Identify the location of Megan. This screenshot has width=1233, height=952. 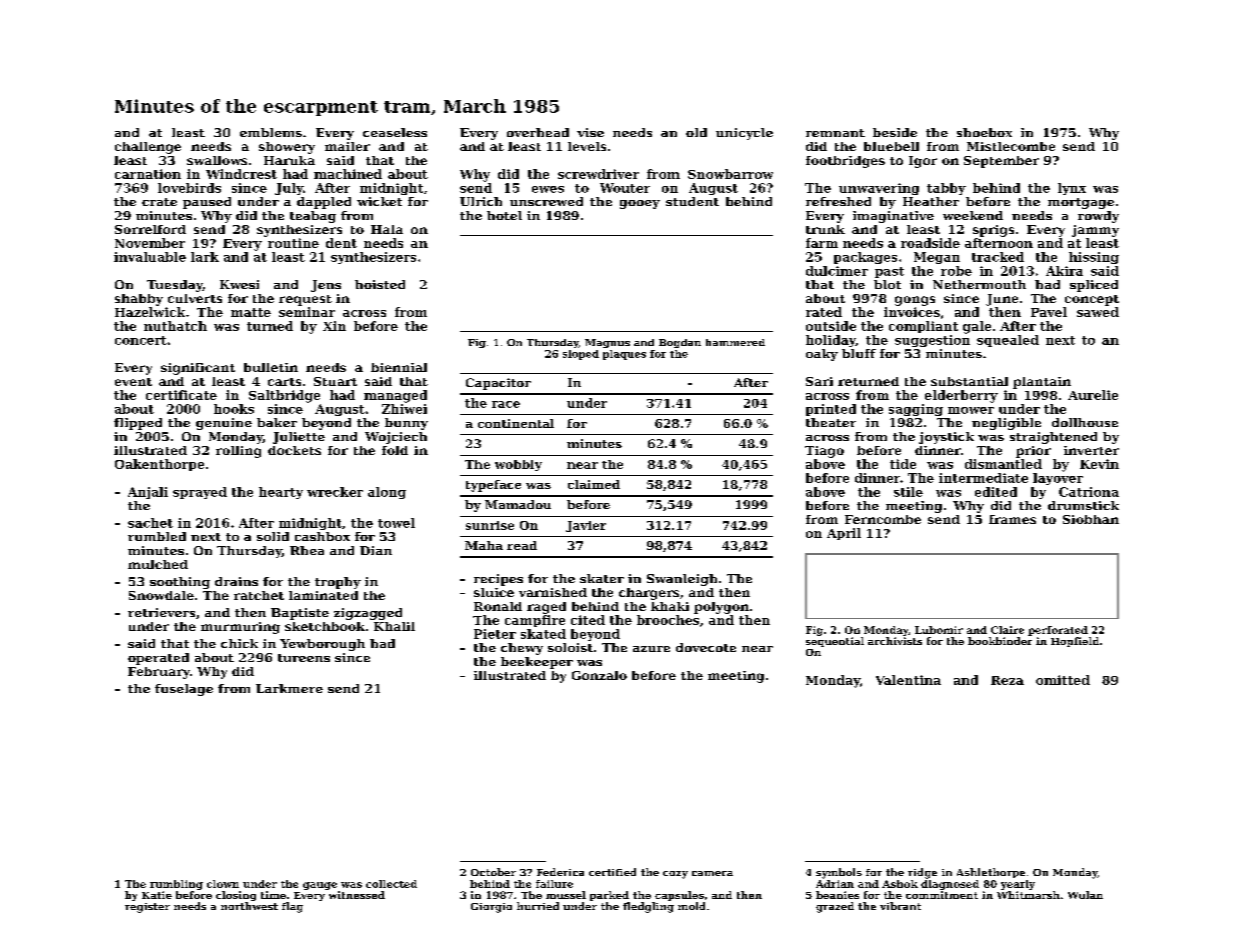
(937, 258).
